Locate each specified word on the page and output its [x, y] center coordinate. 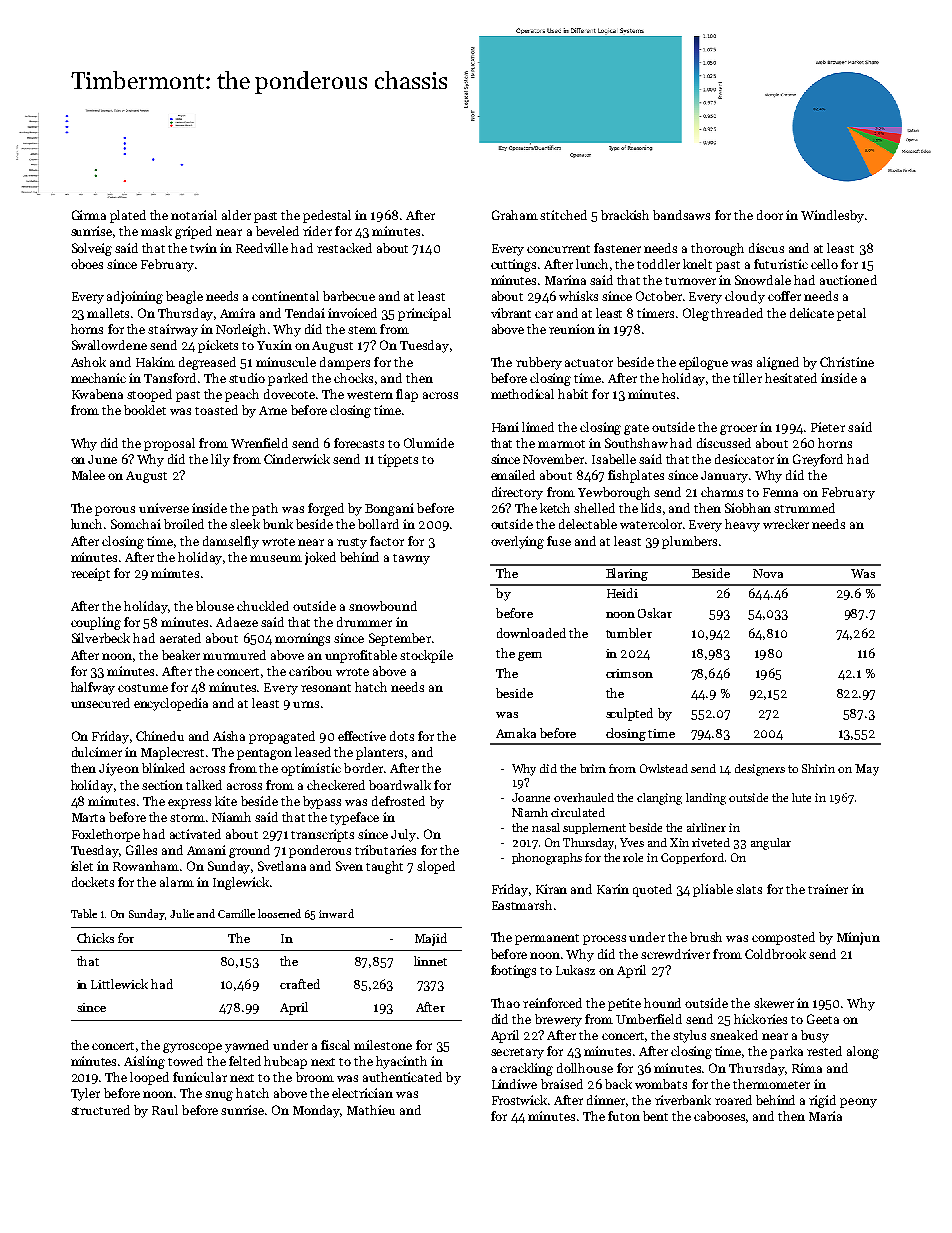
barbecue [349, 296]
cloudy [745, 297]
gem [530, 656]
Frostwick [519, 1100]
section [162, 785]
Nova [768, 573]
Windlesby [832, 216]
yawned [247, 1046]
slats [749, 889]
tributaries [385, 850]
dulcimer [97, 752]
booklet [145, 410]
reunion [572, 329]
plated [128, 216]
